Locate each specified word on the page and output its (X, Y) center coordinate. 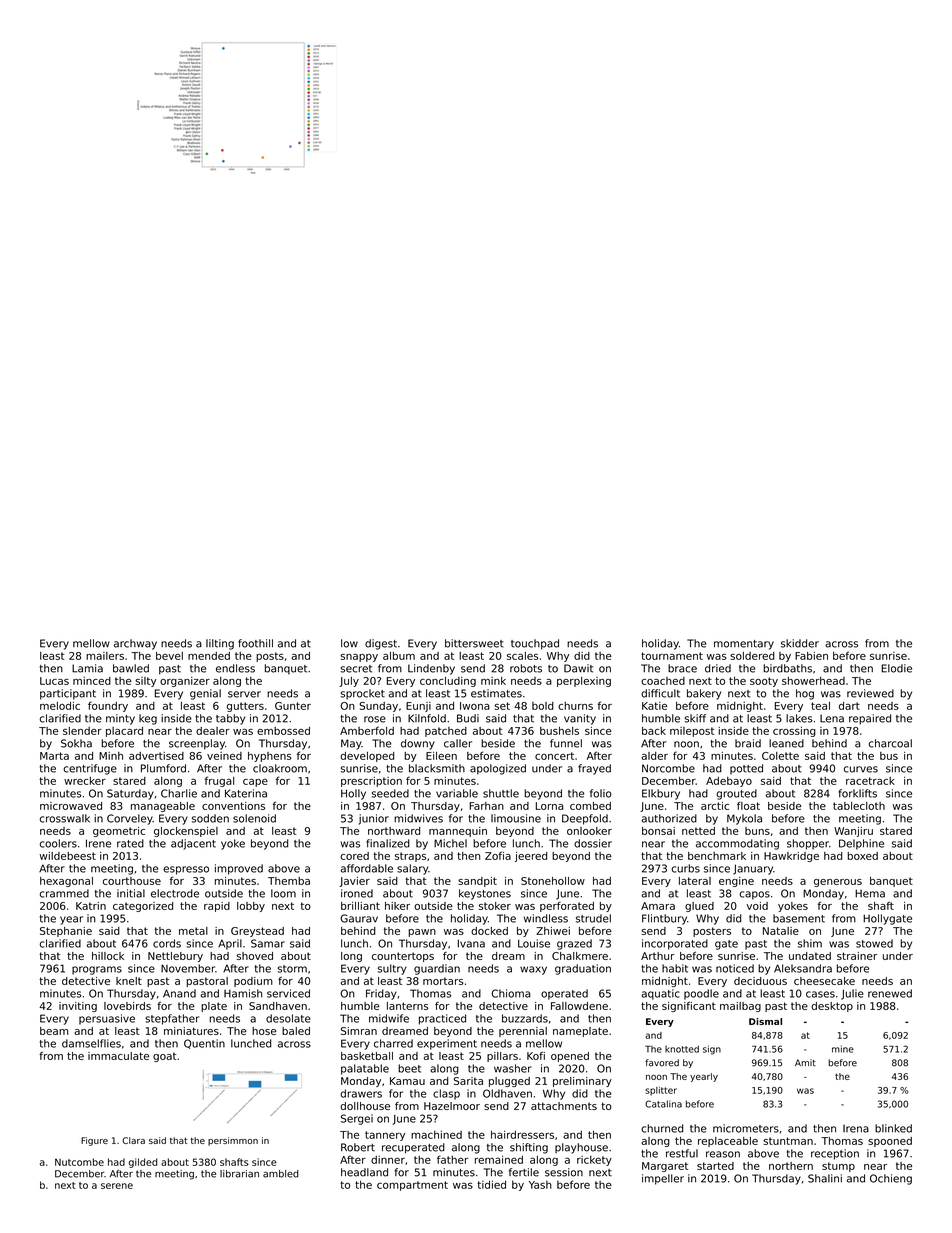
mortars (443, 981)
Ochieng (891, 1179)
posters (712, 932)
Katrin (91, 906)
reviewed (870, 693)
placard (124, 732)
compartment (412, 1186)
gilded (143, 1163)
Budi (468, 718)
